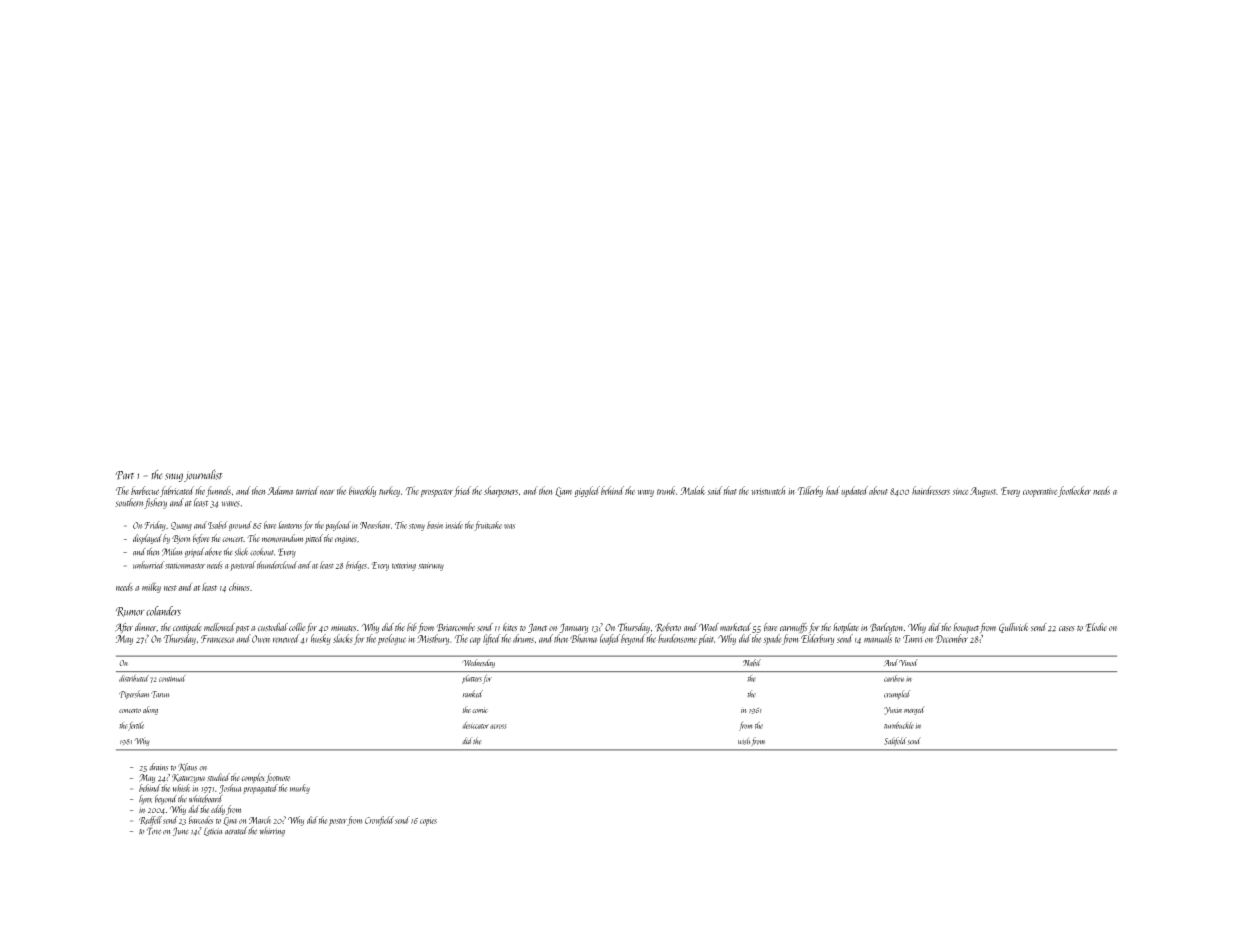 This page has height=952, width=1233. Describe the element at coordinates (744, 741) in the page. I see `wish` at that location.
